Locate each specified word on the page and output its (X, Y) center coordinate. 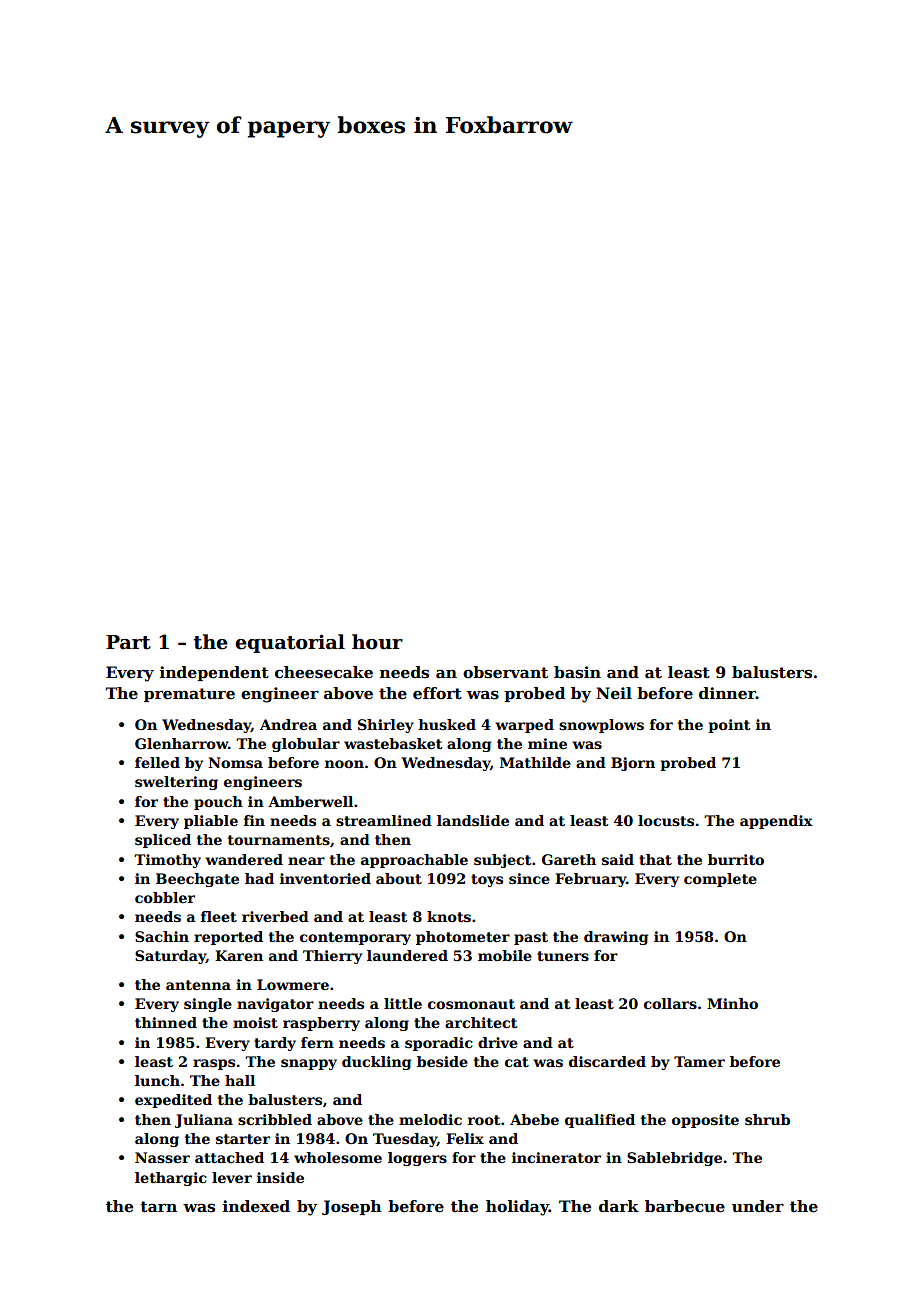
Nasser (162, 1157)
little (403, 1003)
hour (377, 642)
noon (344, 764)
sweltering (176, 783)
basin (577, 672)
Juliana (204, 1121)
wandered (244, 859)
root (484, 1120)
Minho (732, 1003)
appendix (776, 822)
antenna (198, 985)
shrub (767, 1119)
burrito (736, 859)
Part (128, 642)
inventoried (325, 878)
